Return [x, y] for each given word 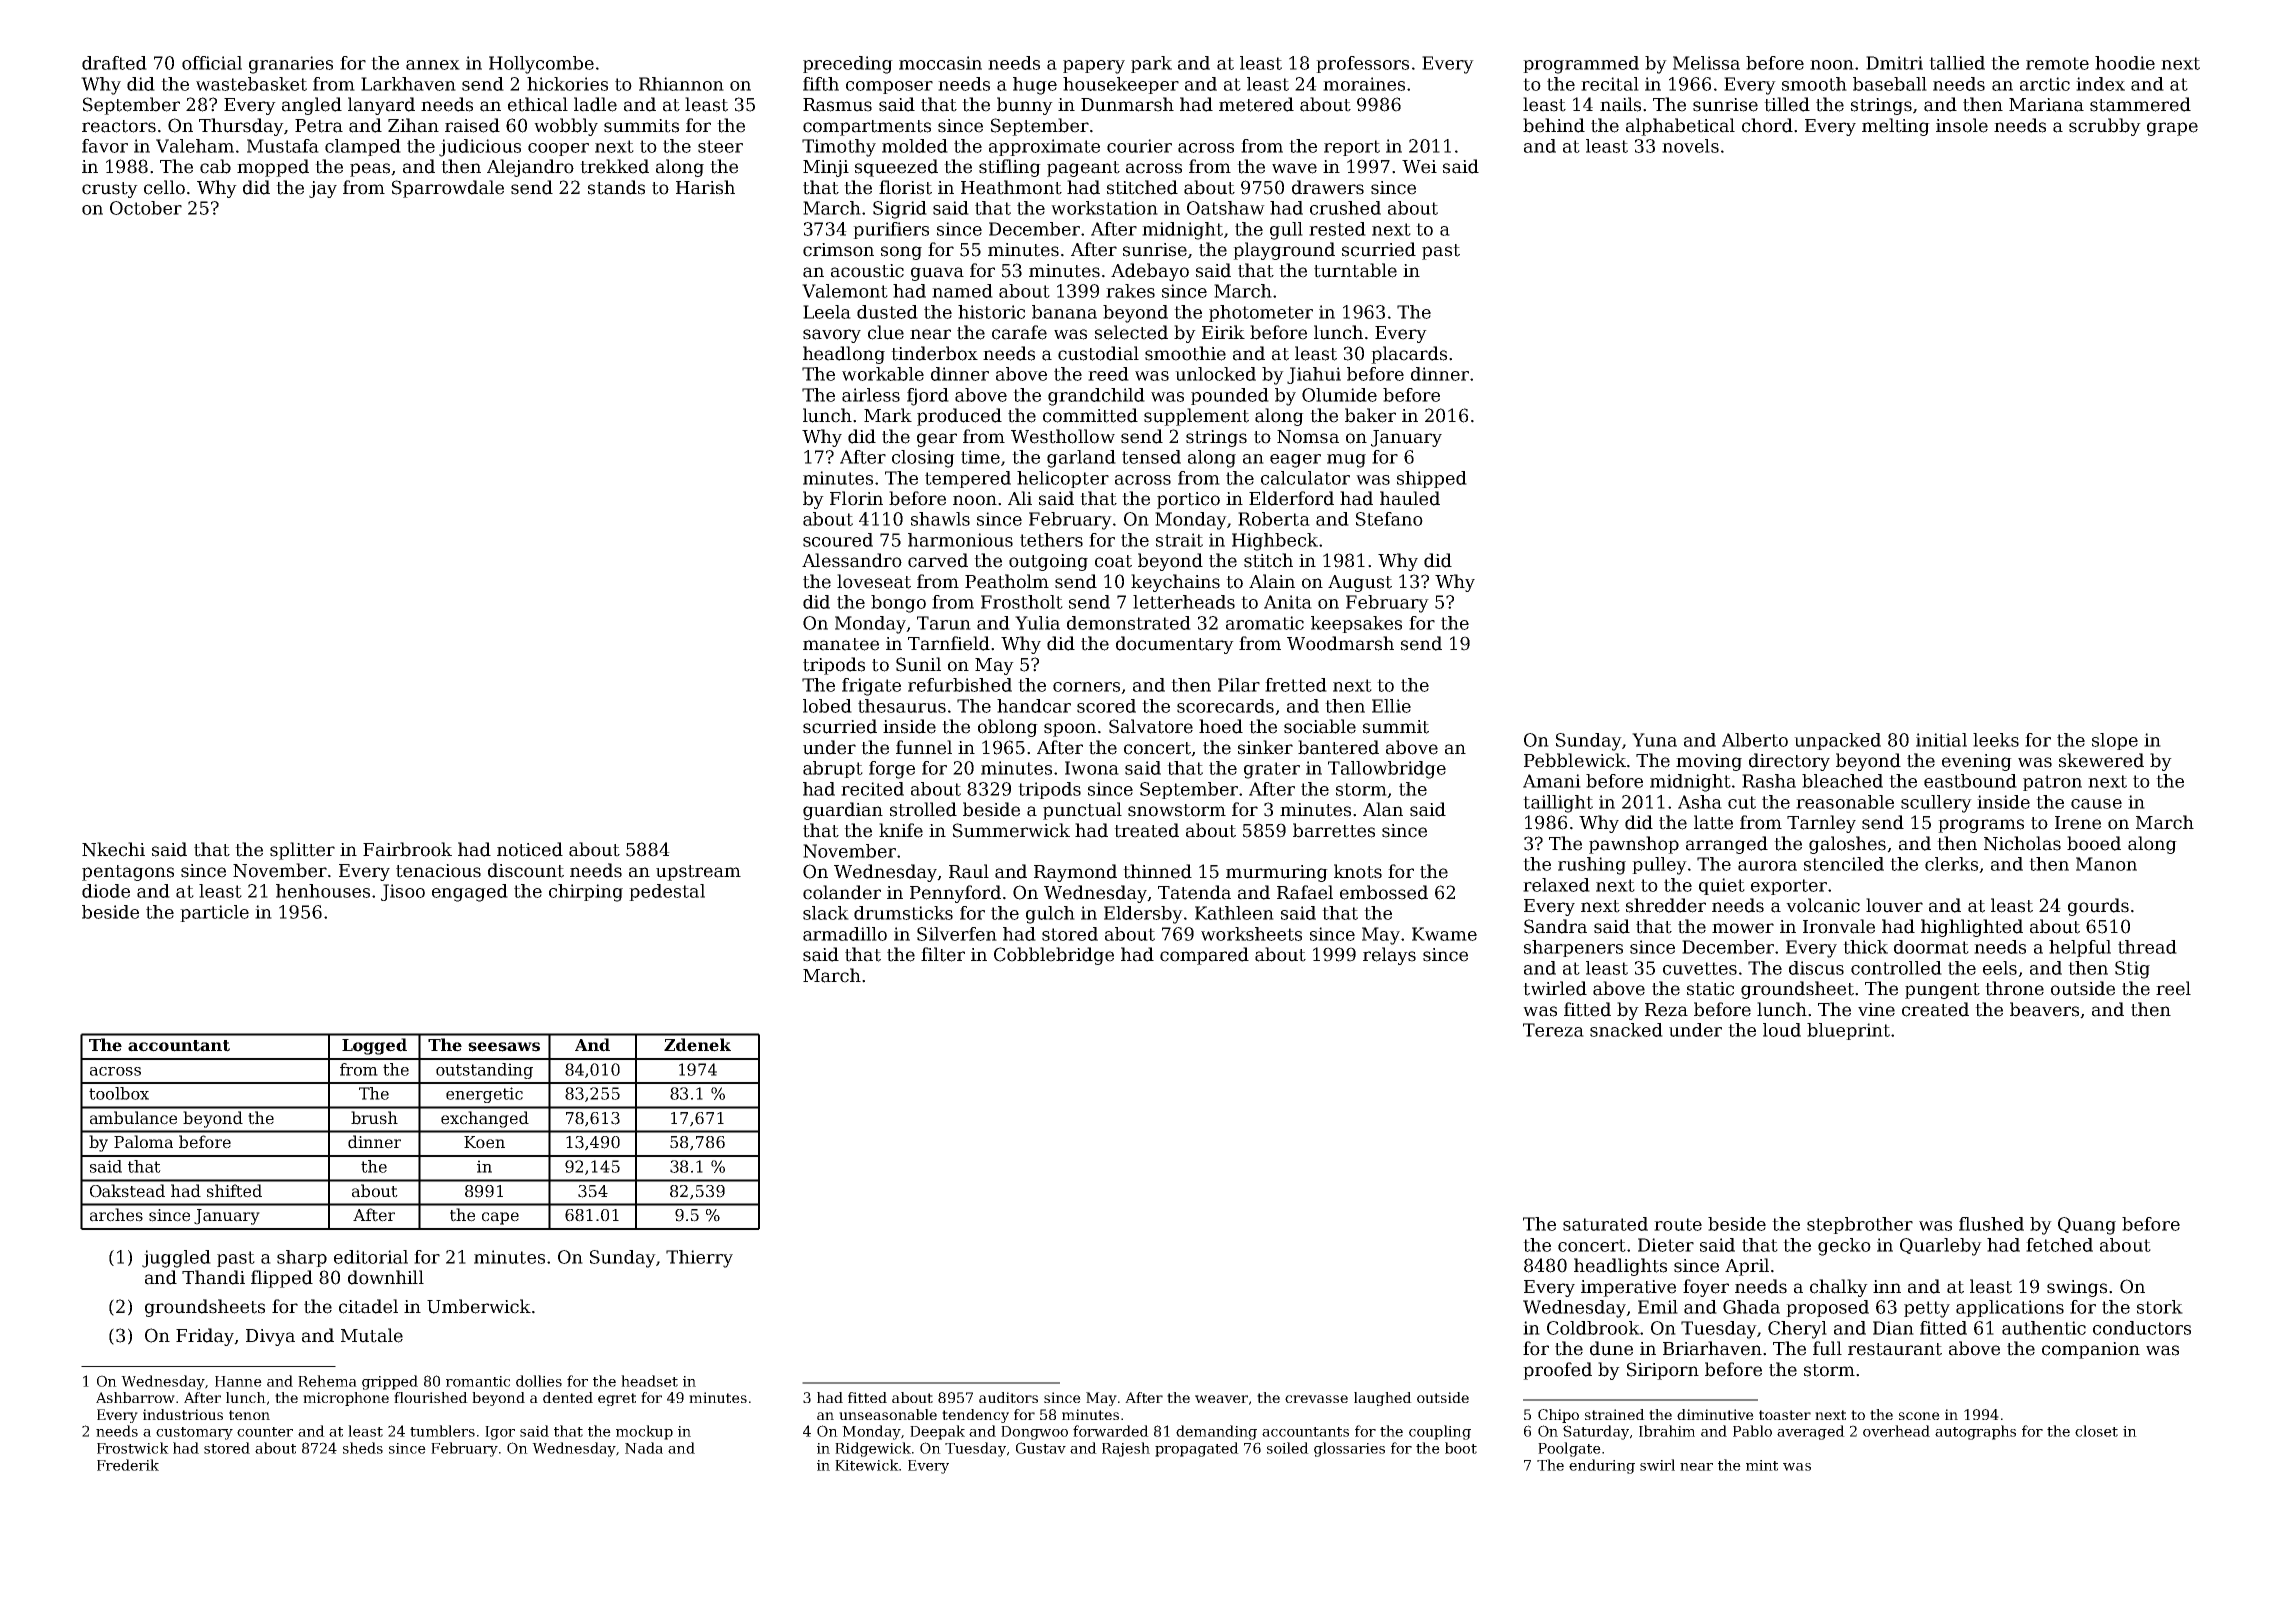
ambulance [133, 1118]
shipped [1432, 479]
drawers [1328, 187]
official [212, 63]
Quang [2087, 1226]
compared [1204, 956]
